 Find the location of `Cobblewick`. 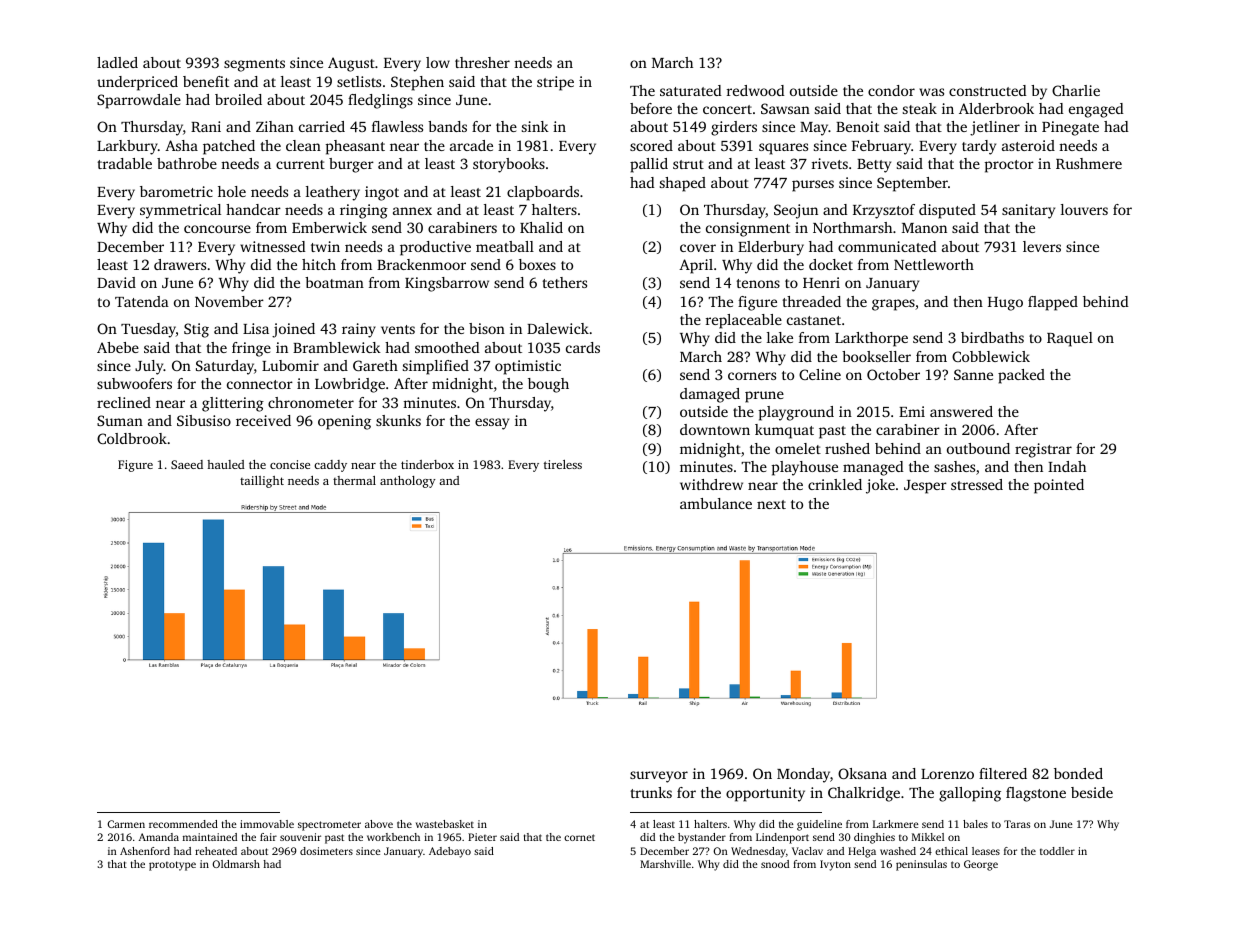

Cobblewick is located at coordinates (991, 356).
